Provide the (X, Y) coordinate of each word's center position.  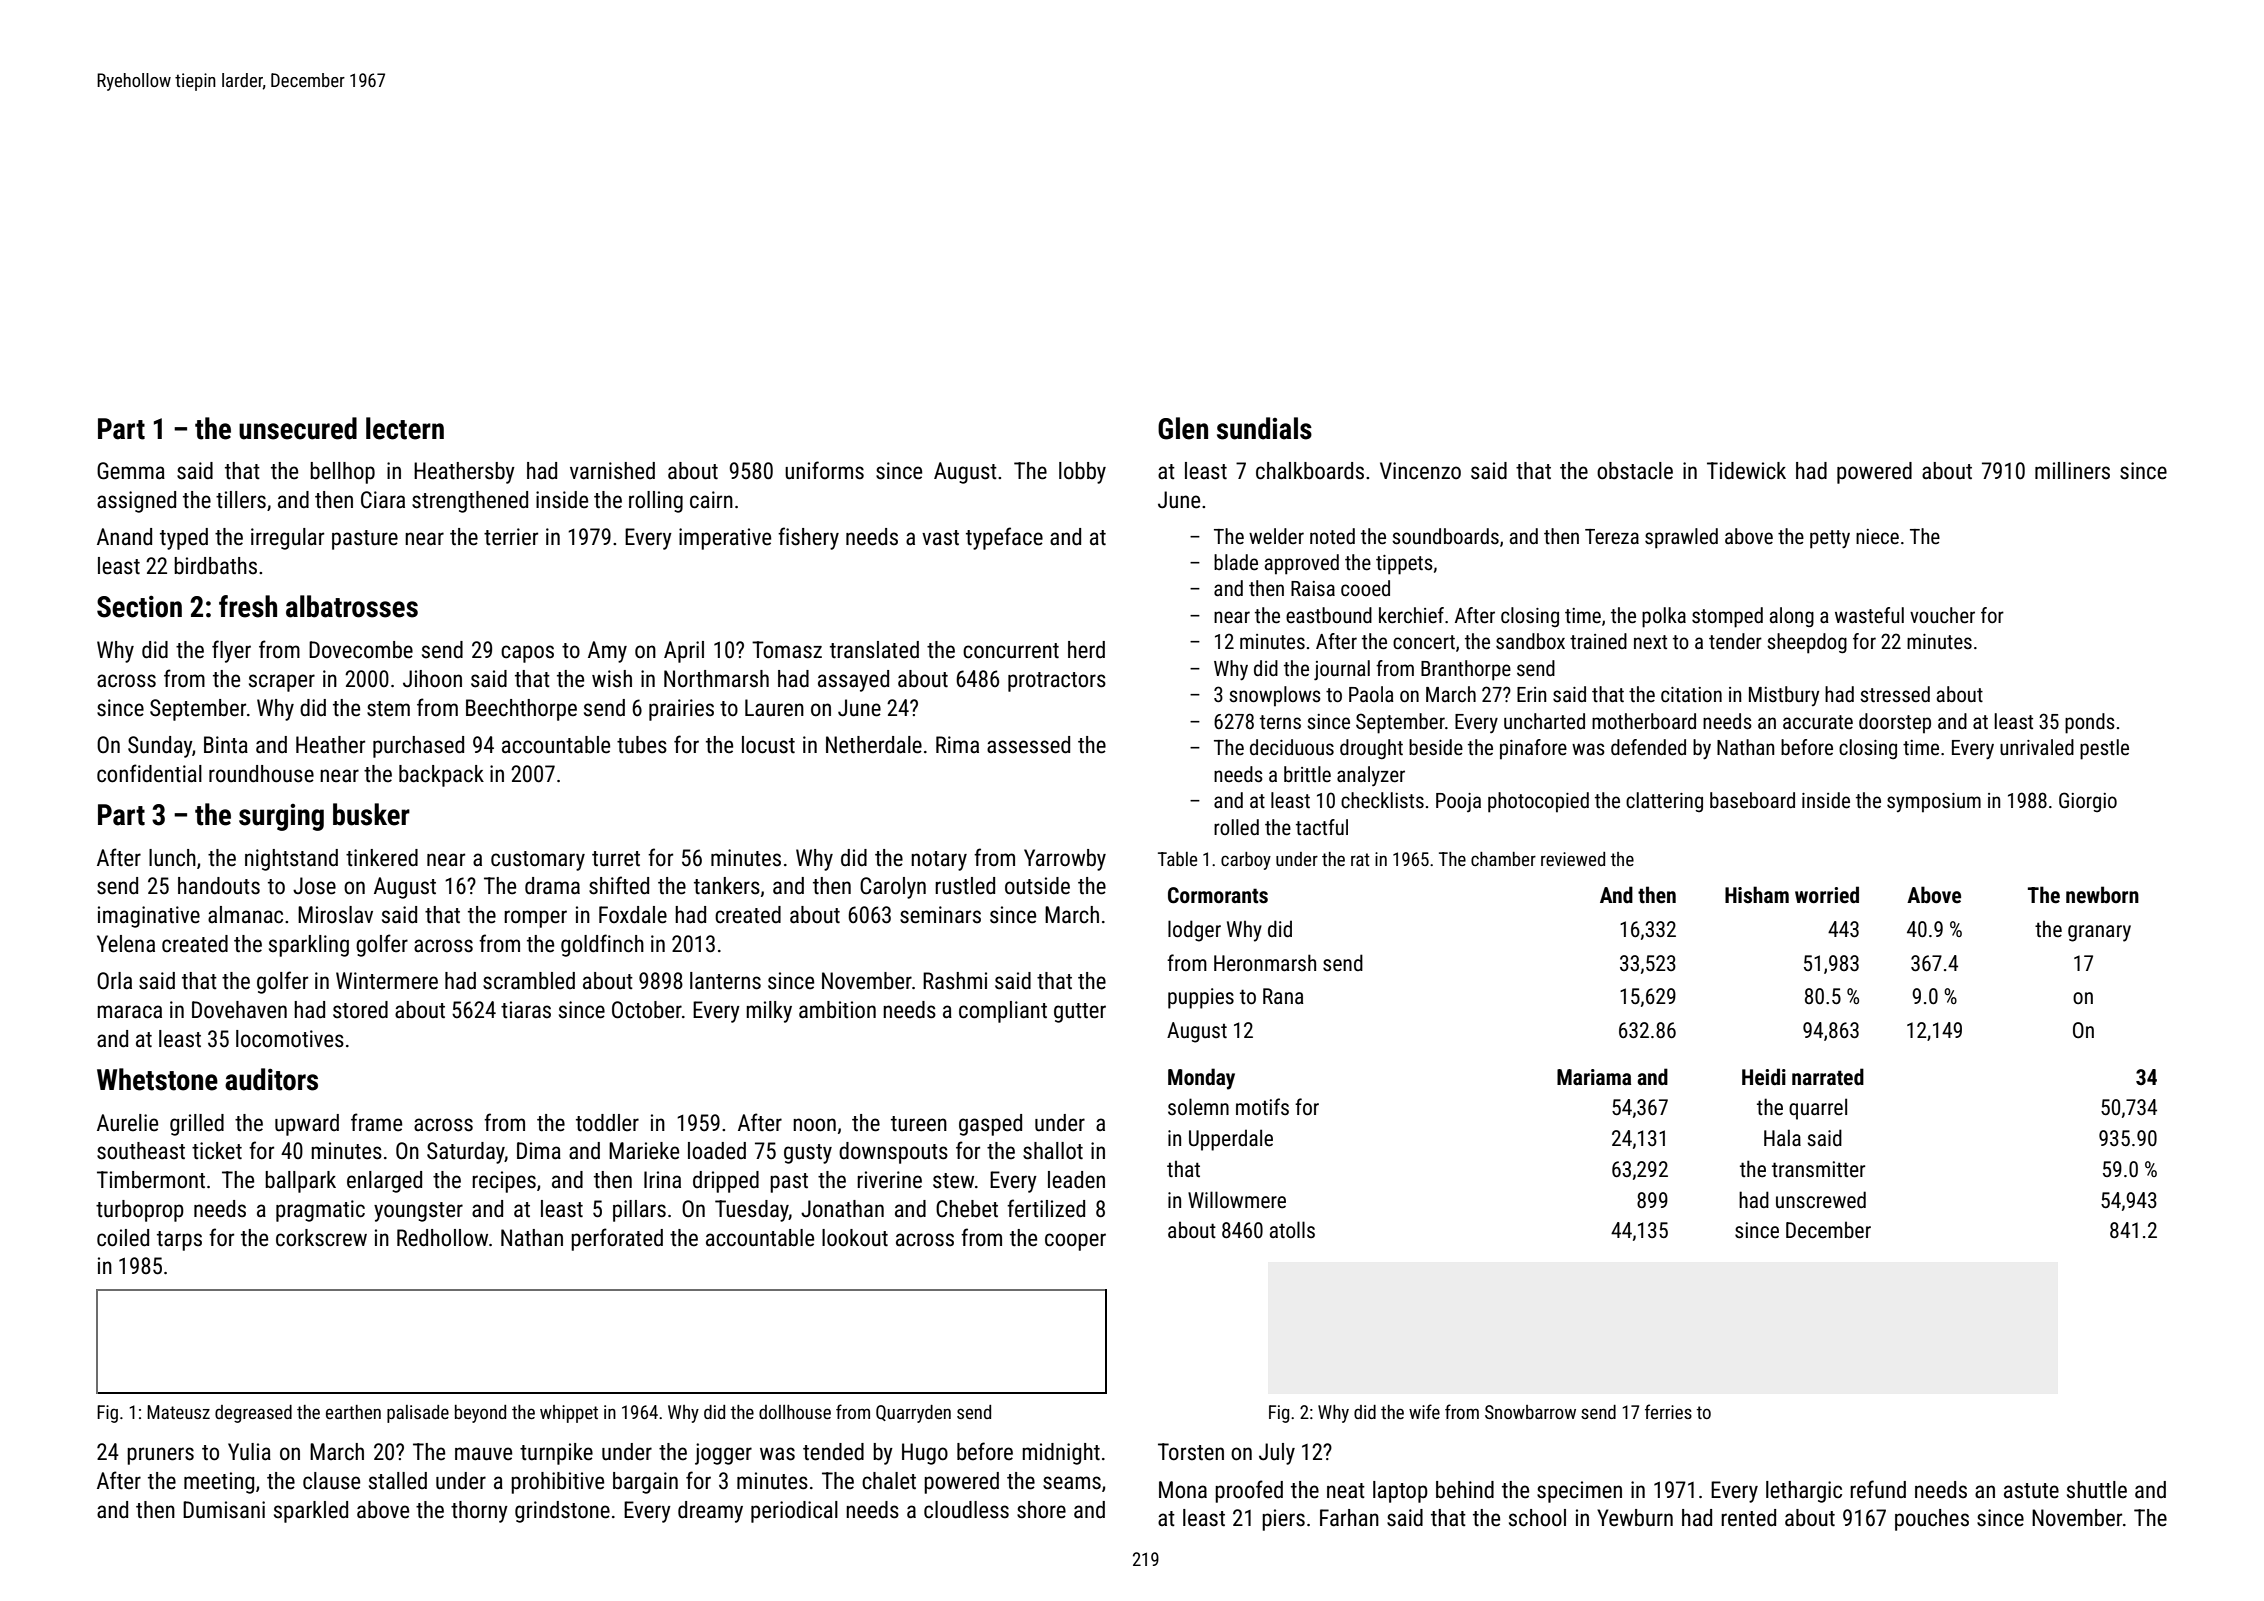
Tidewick (1746, 471)
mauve (483, 1454)
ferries (1668, 1411)
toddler (607, 1123)
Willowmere (1237, 1200)
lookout (855, 1238)
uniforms (824, 470)
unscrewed (1821, 1200)
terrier (511, 537)
